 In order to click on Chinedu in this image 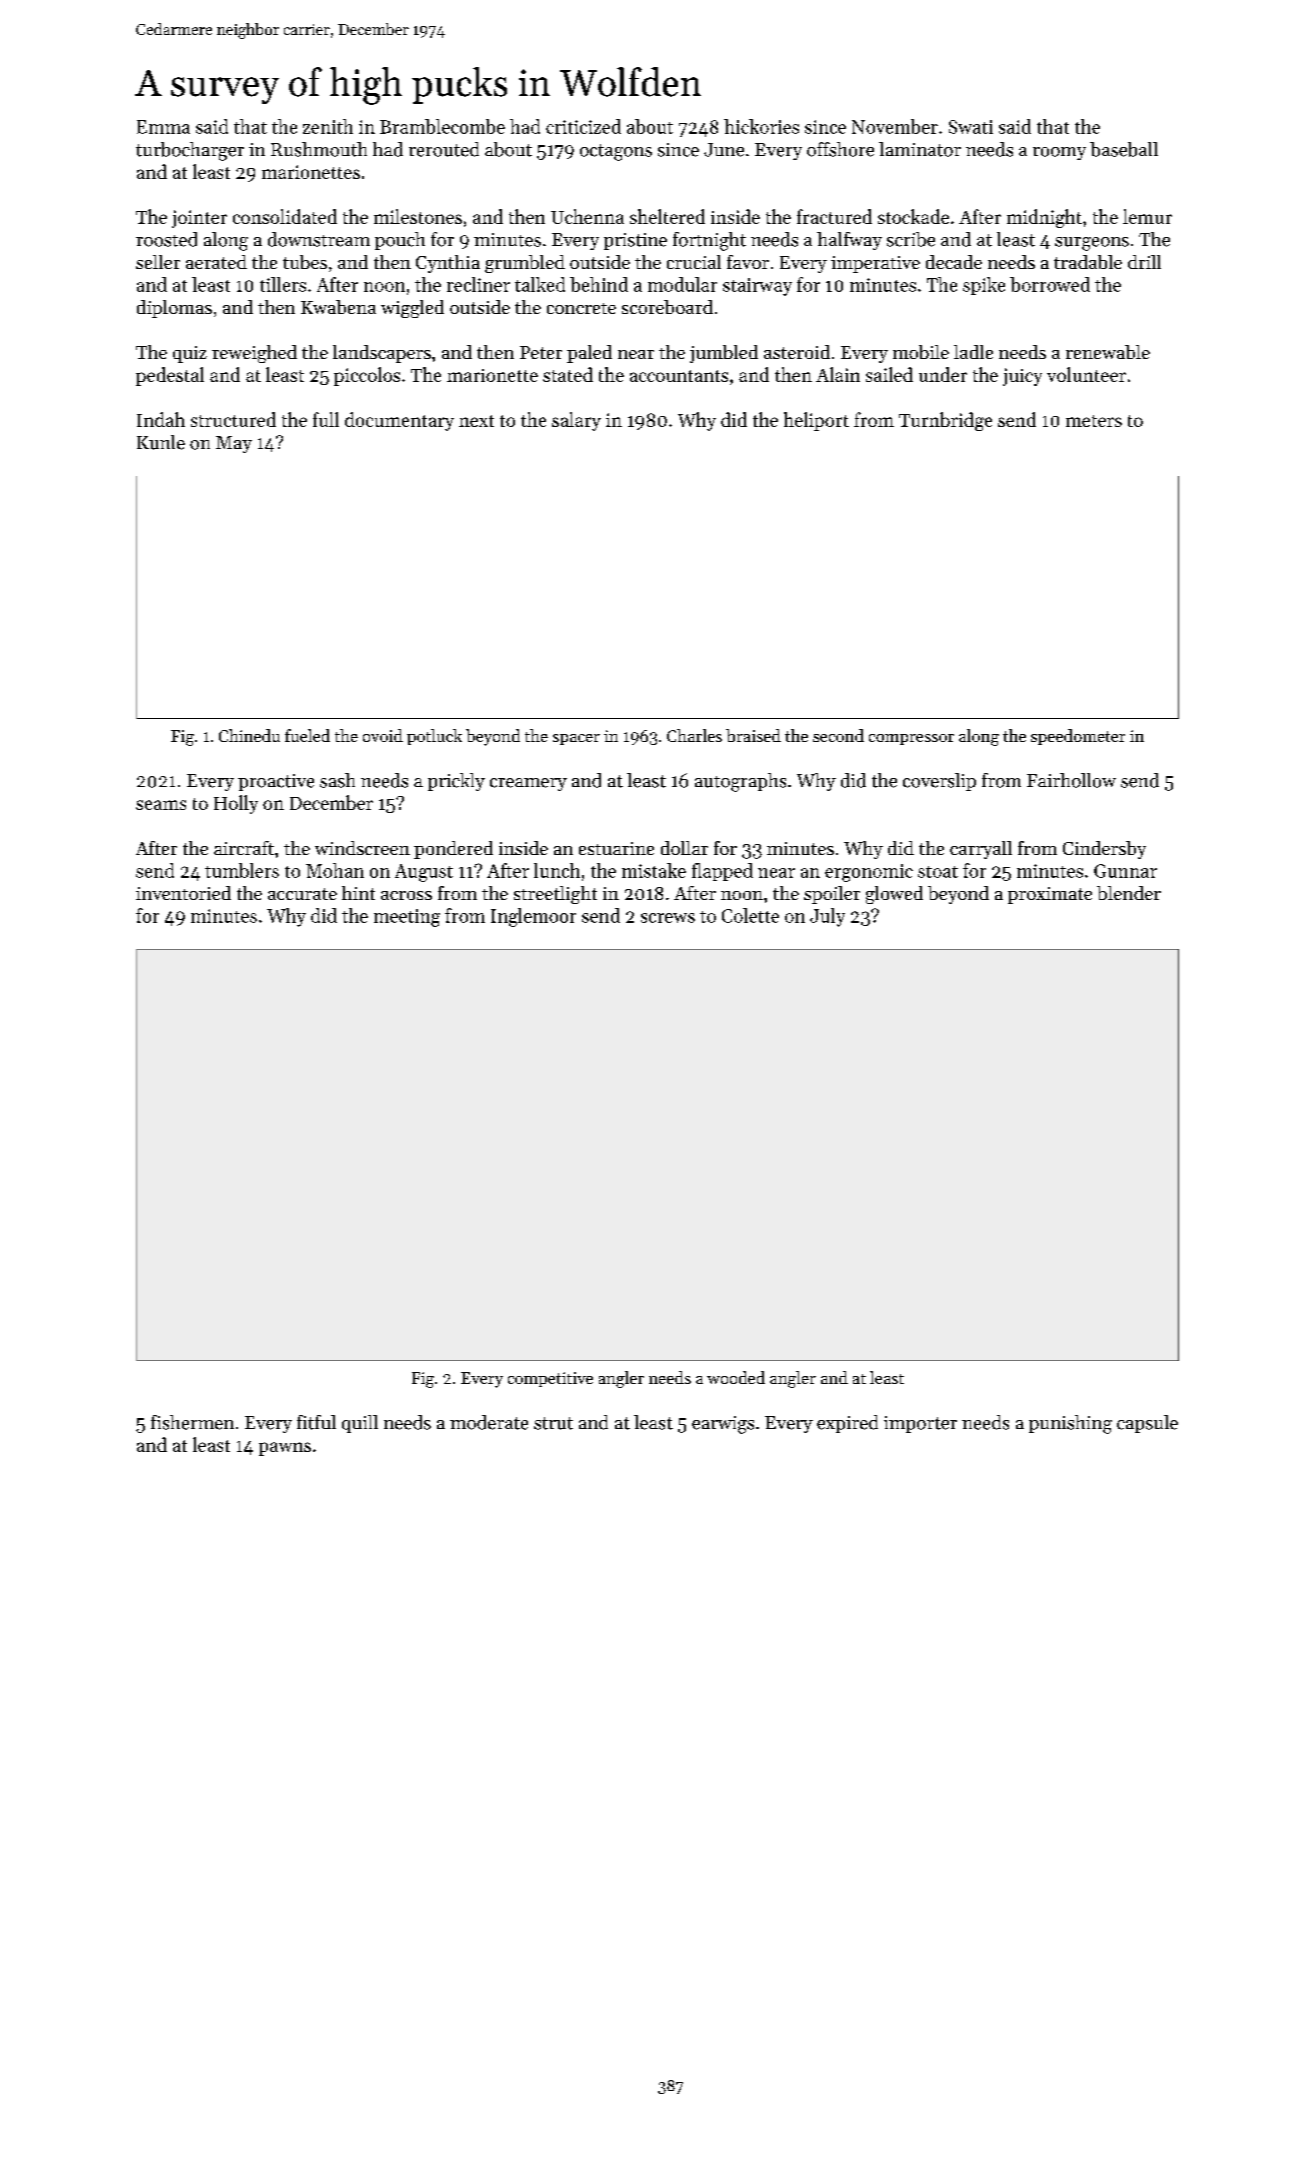, I will do `click(249, 735)`.
